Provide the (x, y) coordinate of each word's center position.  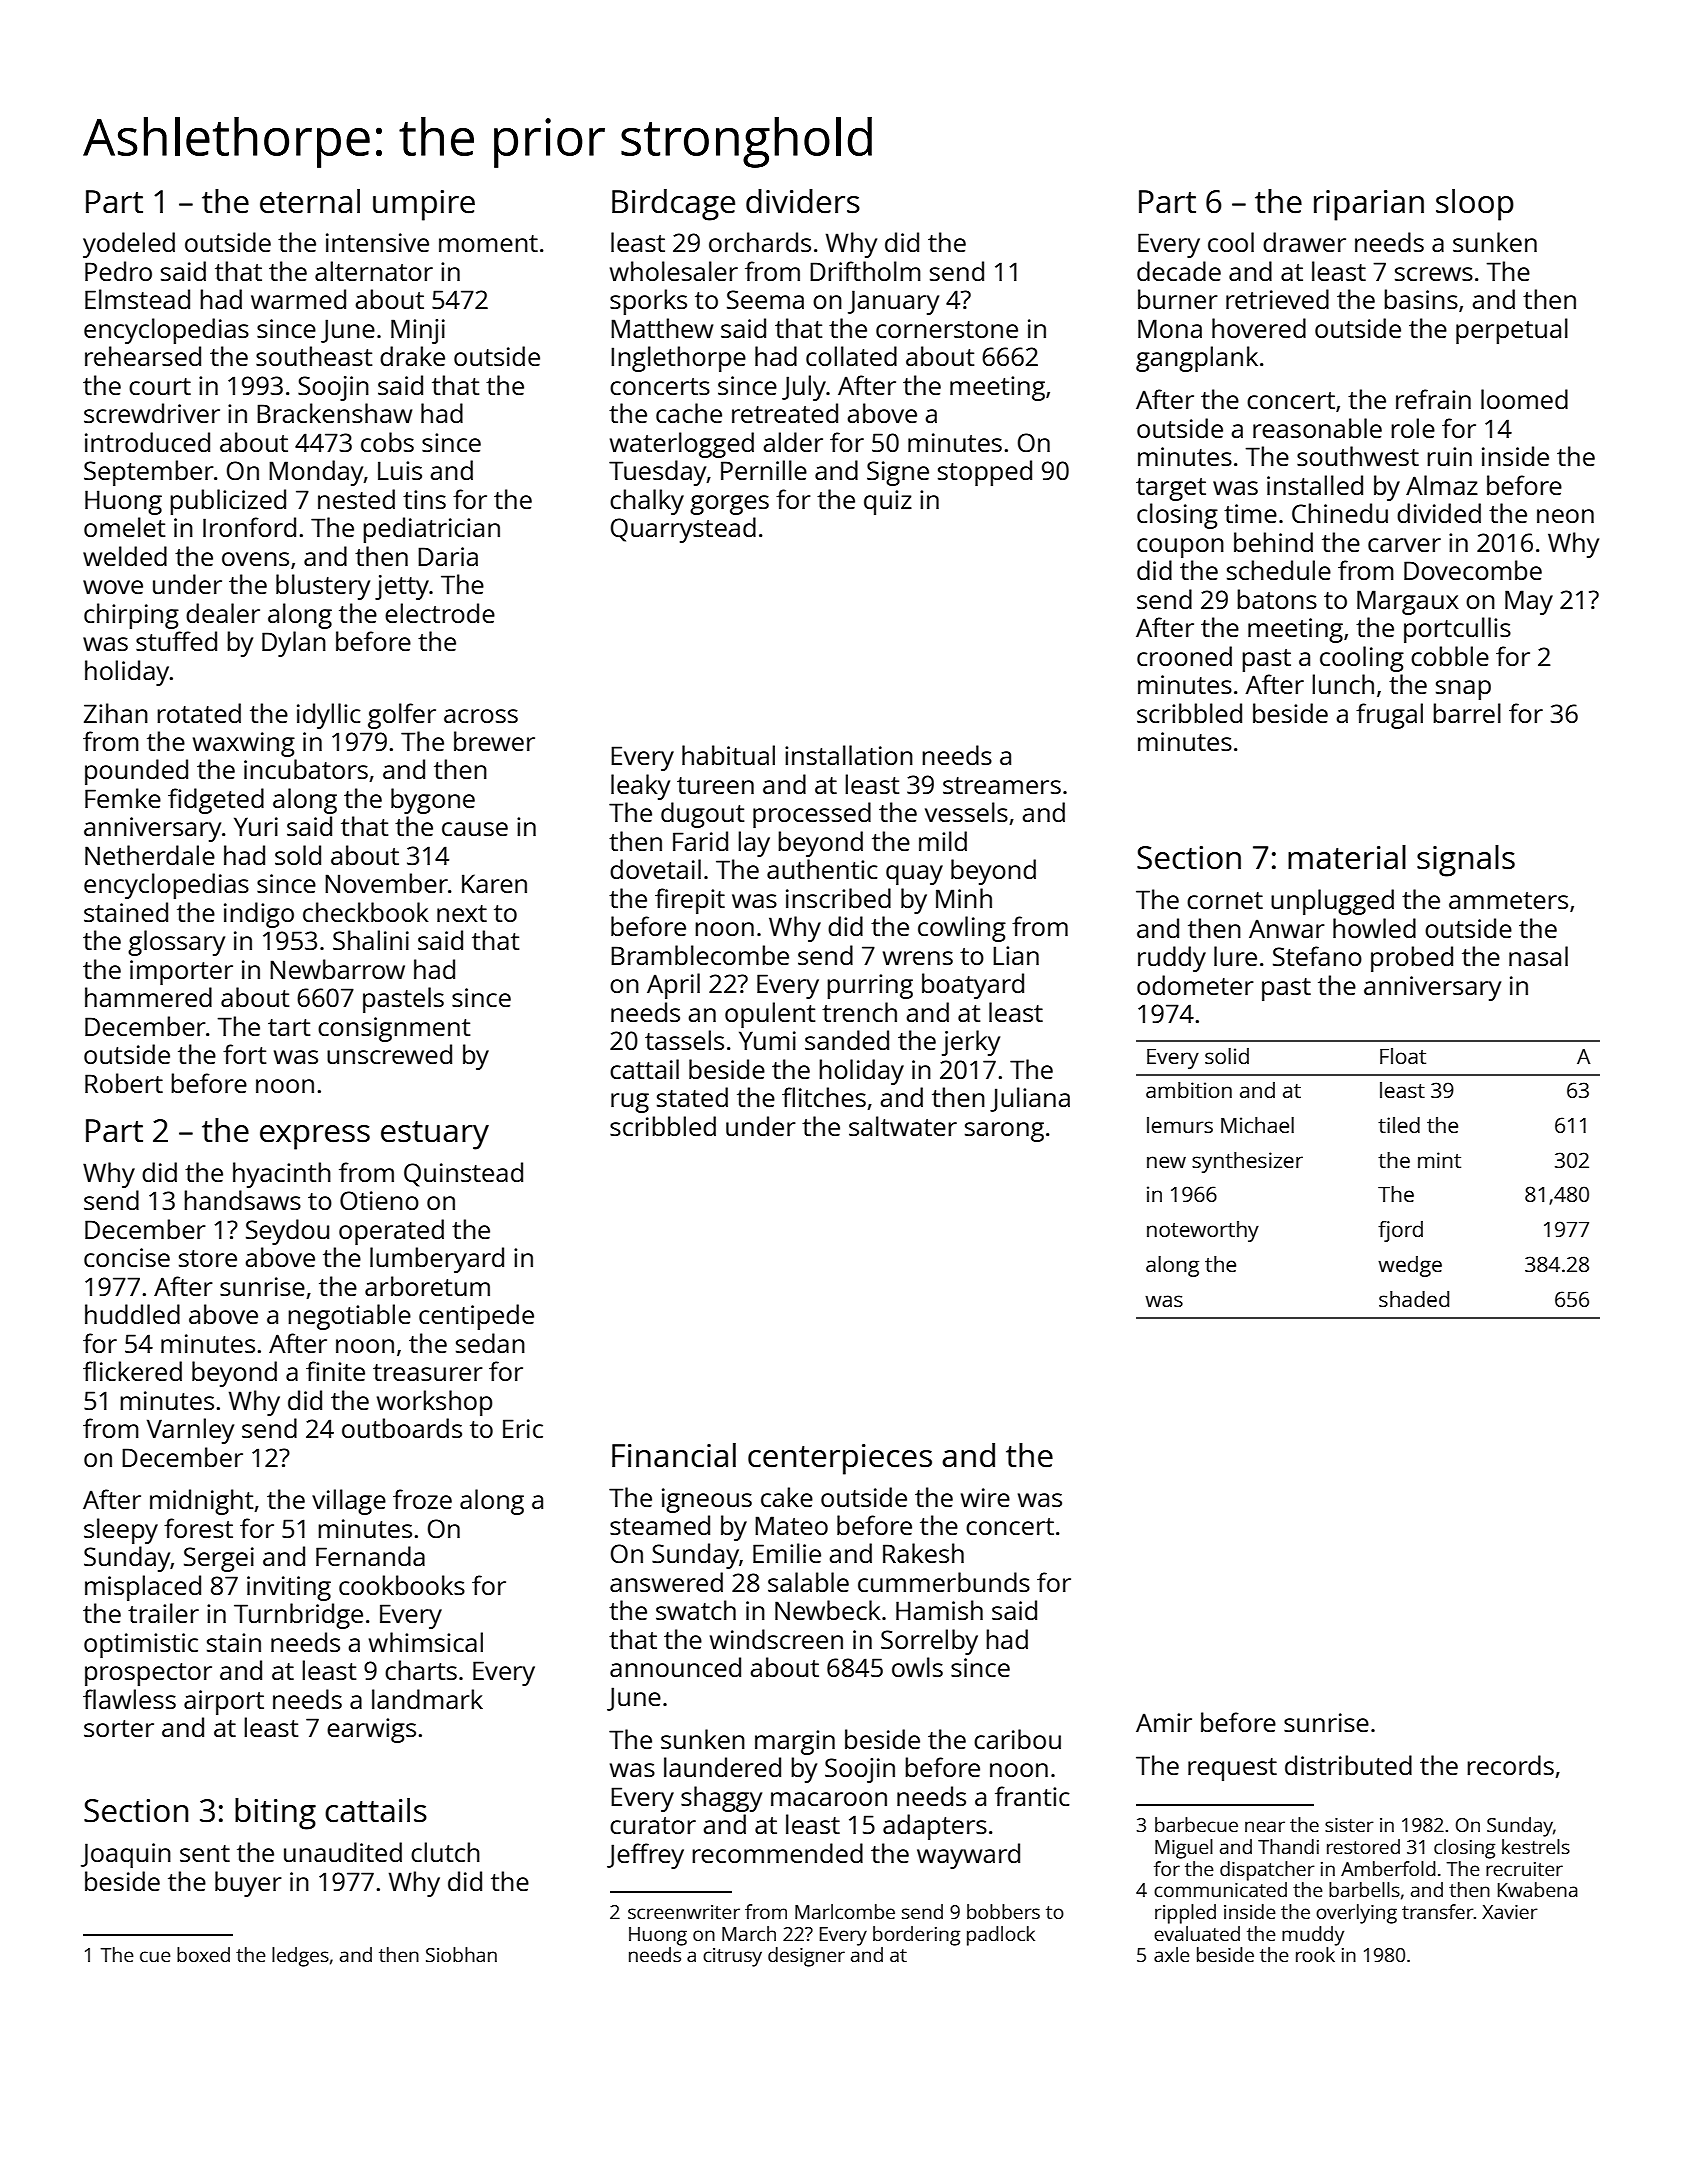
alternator (374, 271)
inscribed (838, 898)
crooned (1184, 656)
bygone (433, 801)
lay (754, 844)
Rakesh (923, 1553)
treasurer (428, 1372)
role (1413, 428)
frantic (1032, 1796)
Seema (765, 299)
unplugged (1332, 902)
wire (985, 1497)
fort (244, 1054)
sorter (119, 1728)
